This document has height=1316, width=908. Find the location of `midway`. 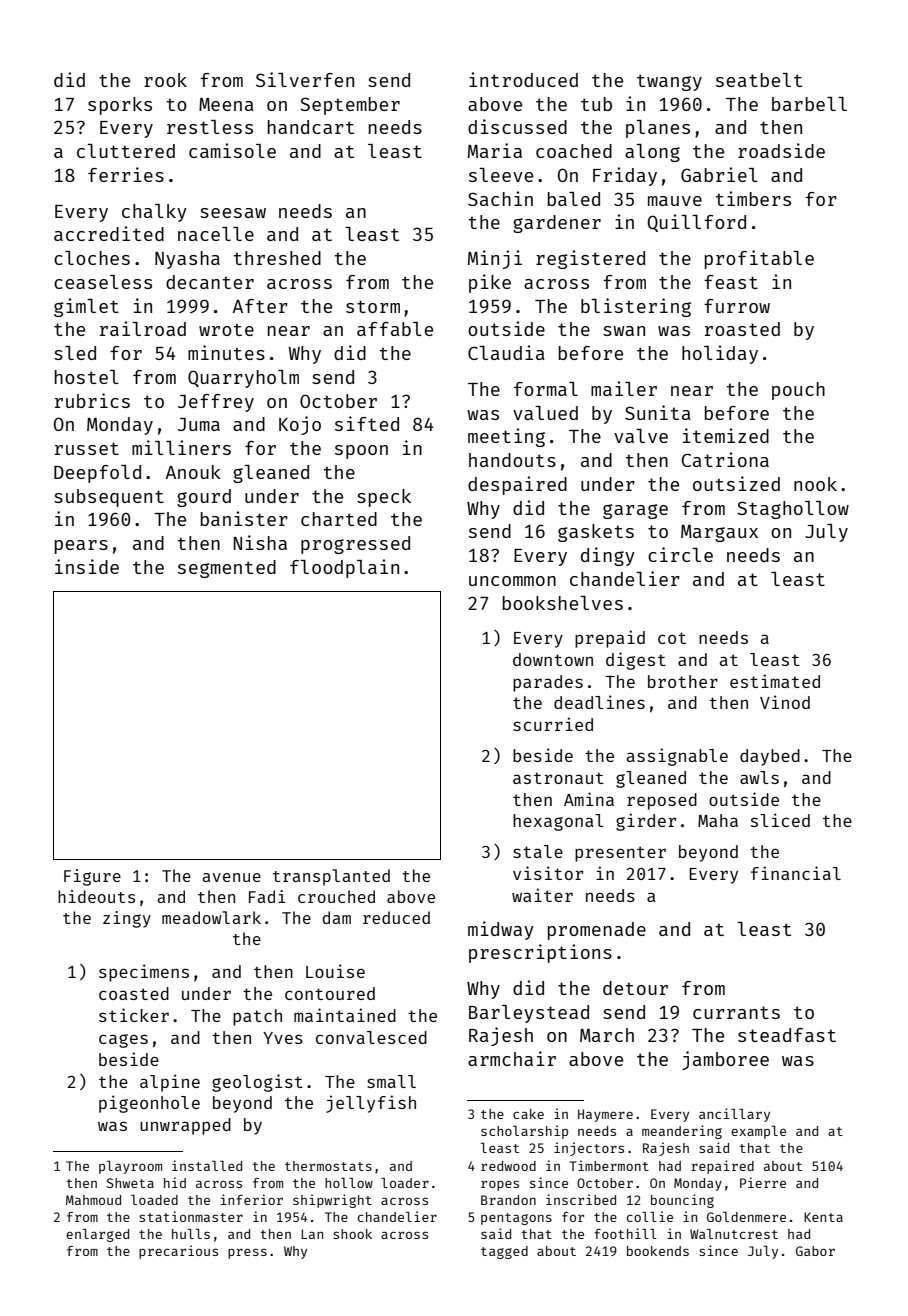

midway is located at coordinates (501, 930).
